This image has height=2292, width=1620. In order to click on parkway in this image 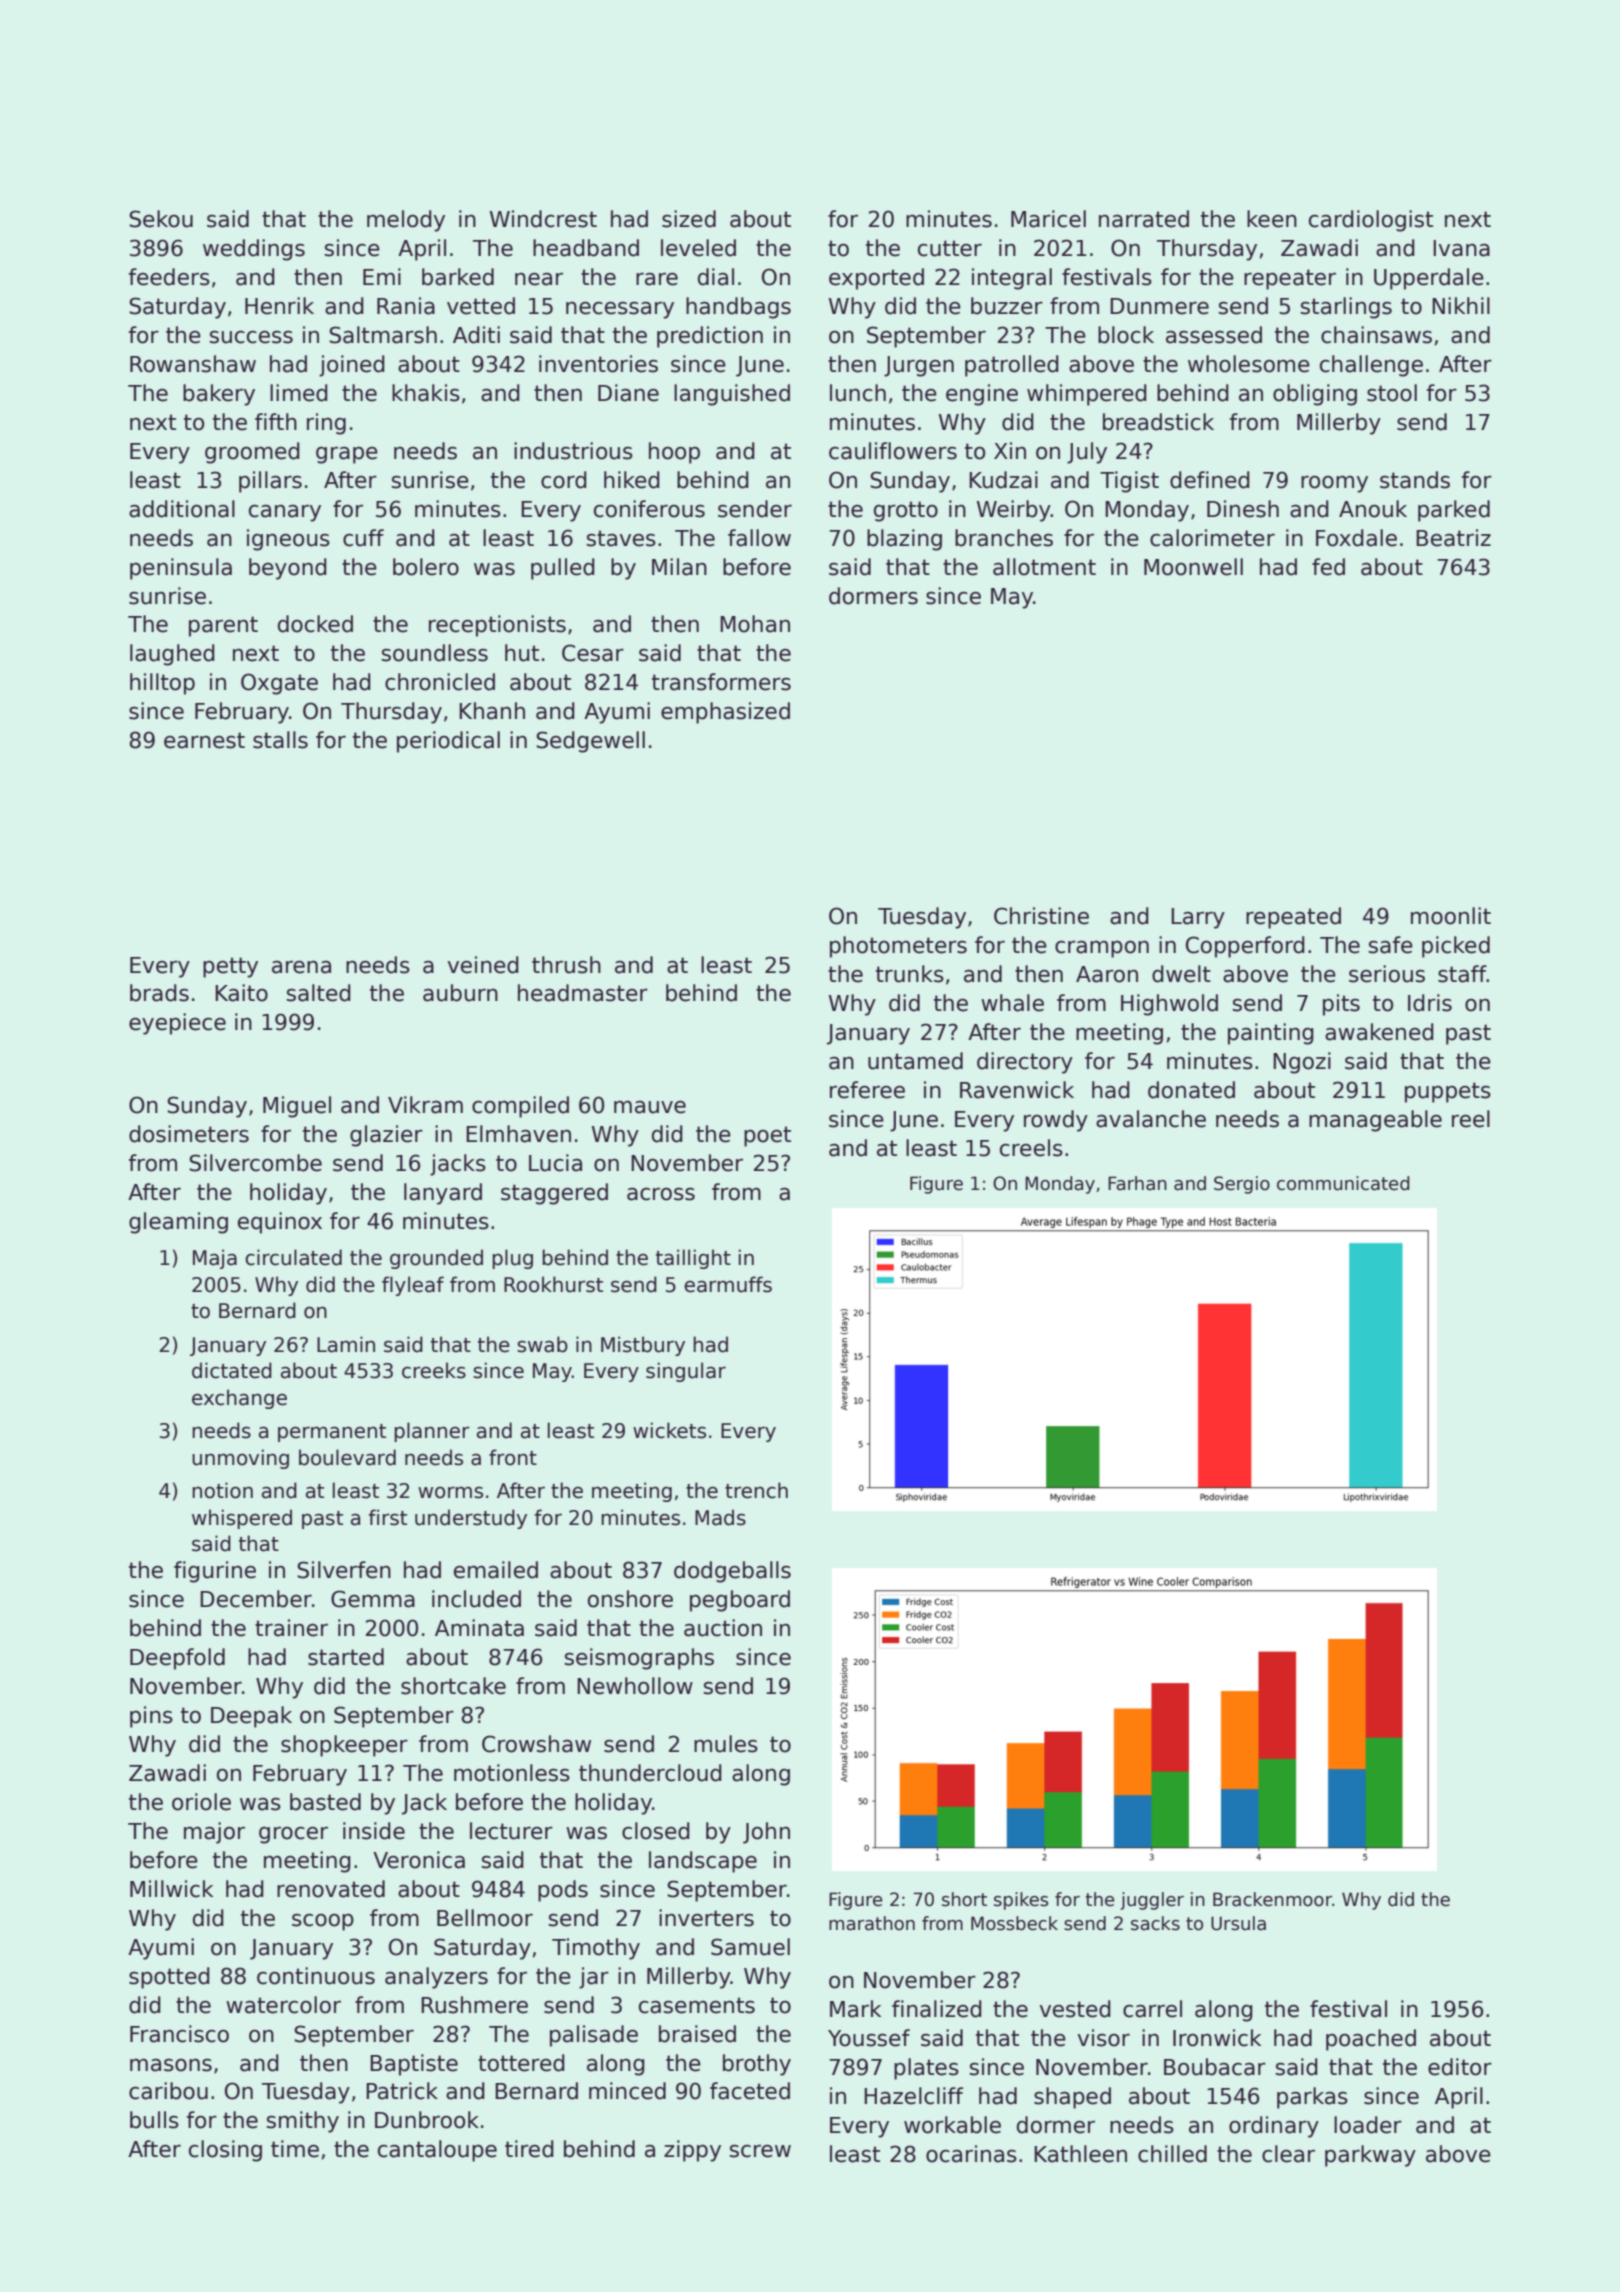, I will do `click(1370, 2156)`.
